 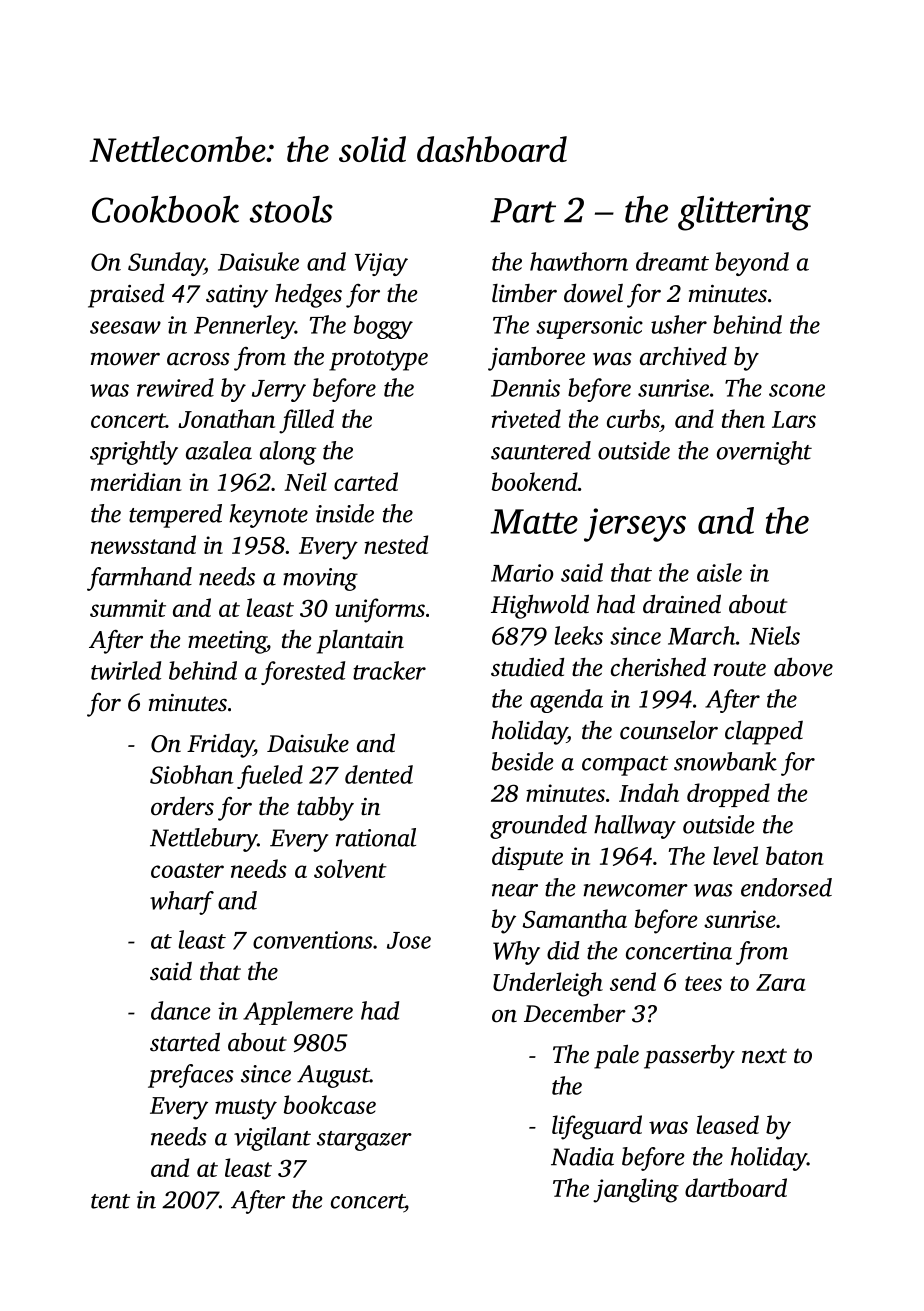 I want to click on Part, so click(x=523, y=210).
